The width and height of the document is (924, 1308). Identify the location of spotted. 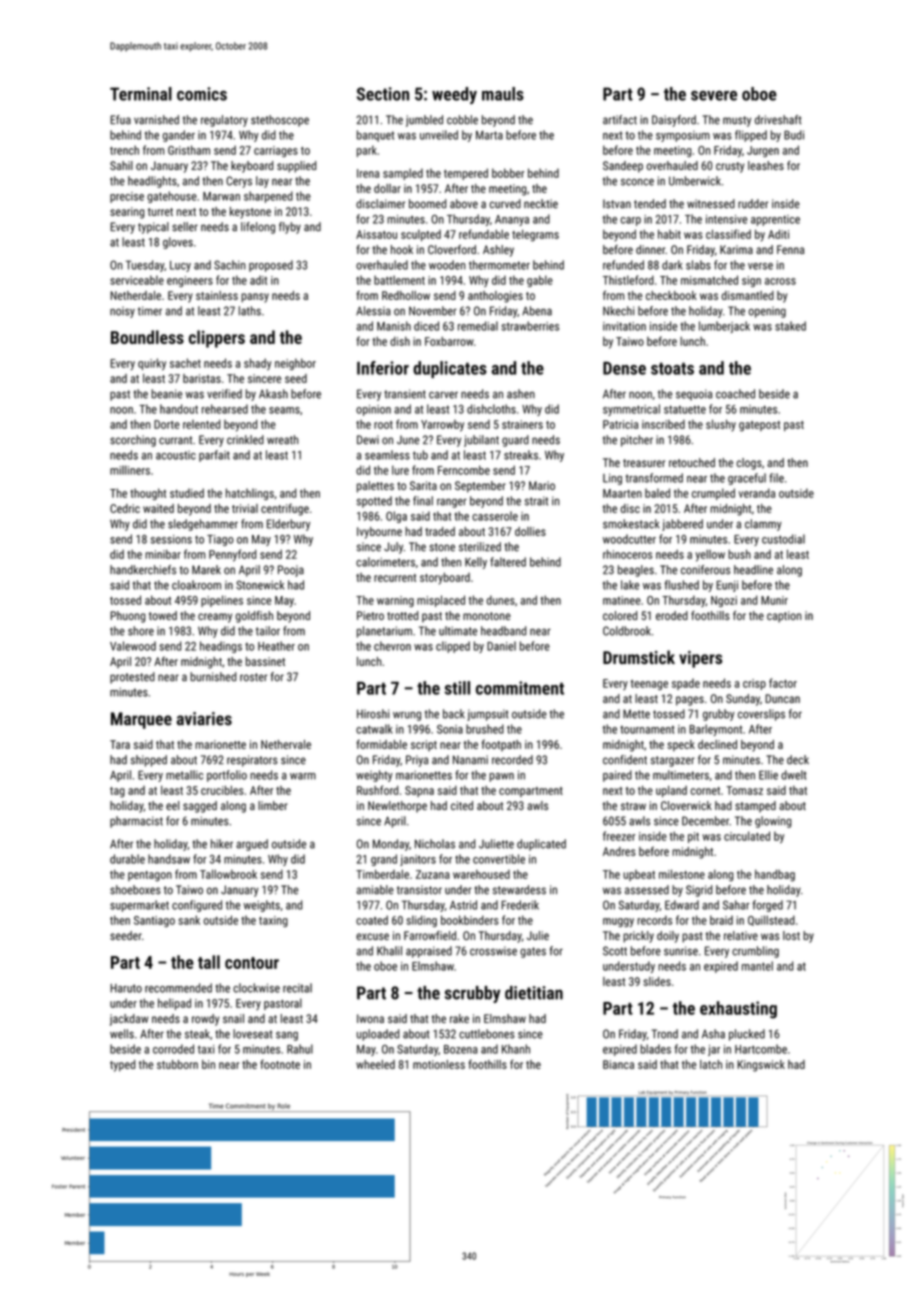
(374, 502).
